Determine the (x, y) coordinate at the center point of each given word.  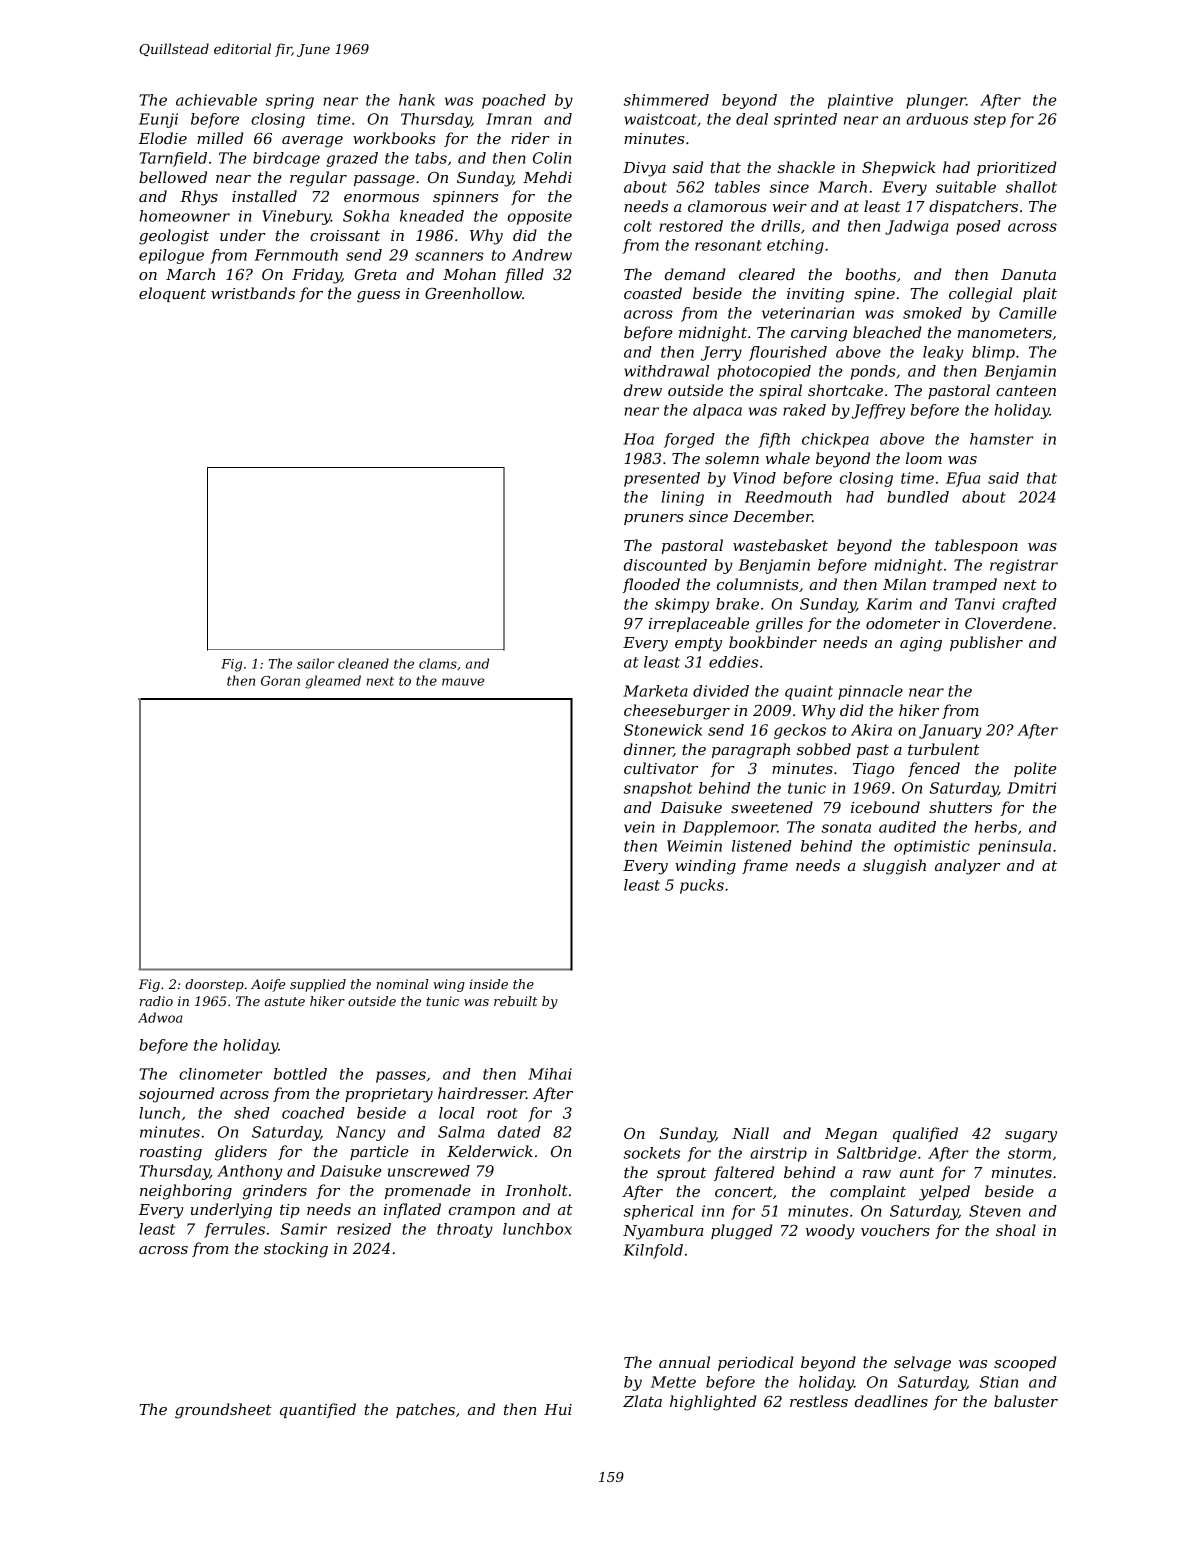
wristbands (253, 293)
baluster (1026, 1401)
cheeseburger (677, 712)
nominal (402, 984)
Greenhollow (473, 293)
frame (765, 866)
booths (870, 274)
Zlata (642, 1401)
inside (488, 984)
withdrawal (666, 371)
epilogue (171, 256)
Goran (280, 681)
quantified (318, 1410)
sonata (846, 827)
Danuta (1028, 274)
